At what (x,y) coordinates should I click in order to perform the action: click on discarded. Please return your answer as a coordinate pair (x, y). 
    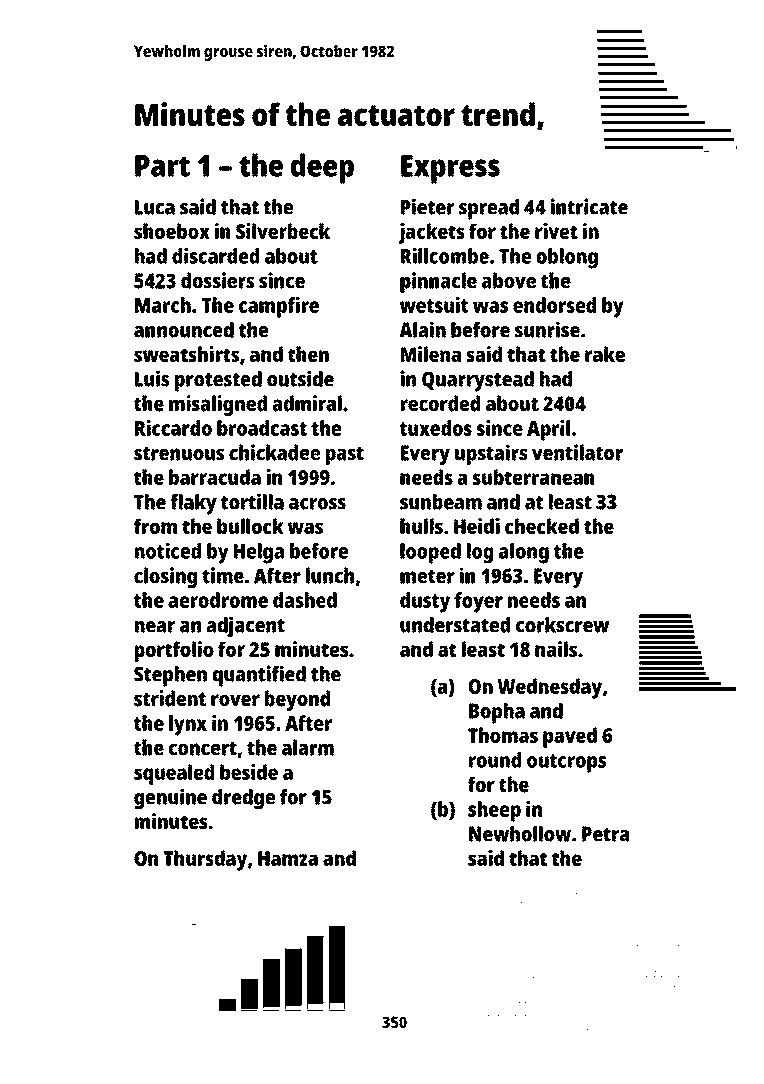
    Looking at the image, I should click on (215, 255).
